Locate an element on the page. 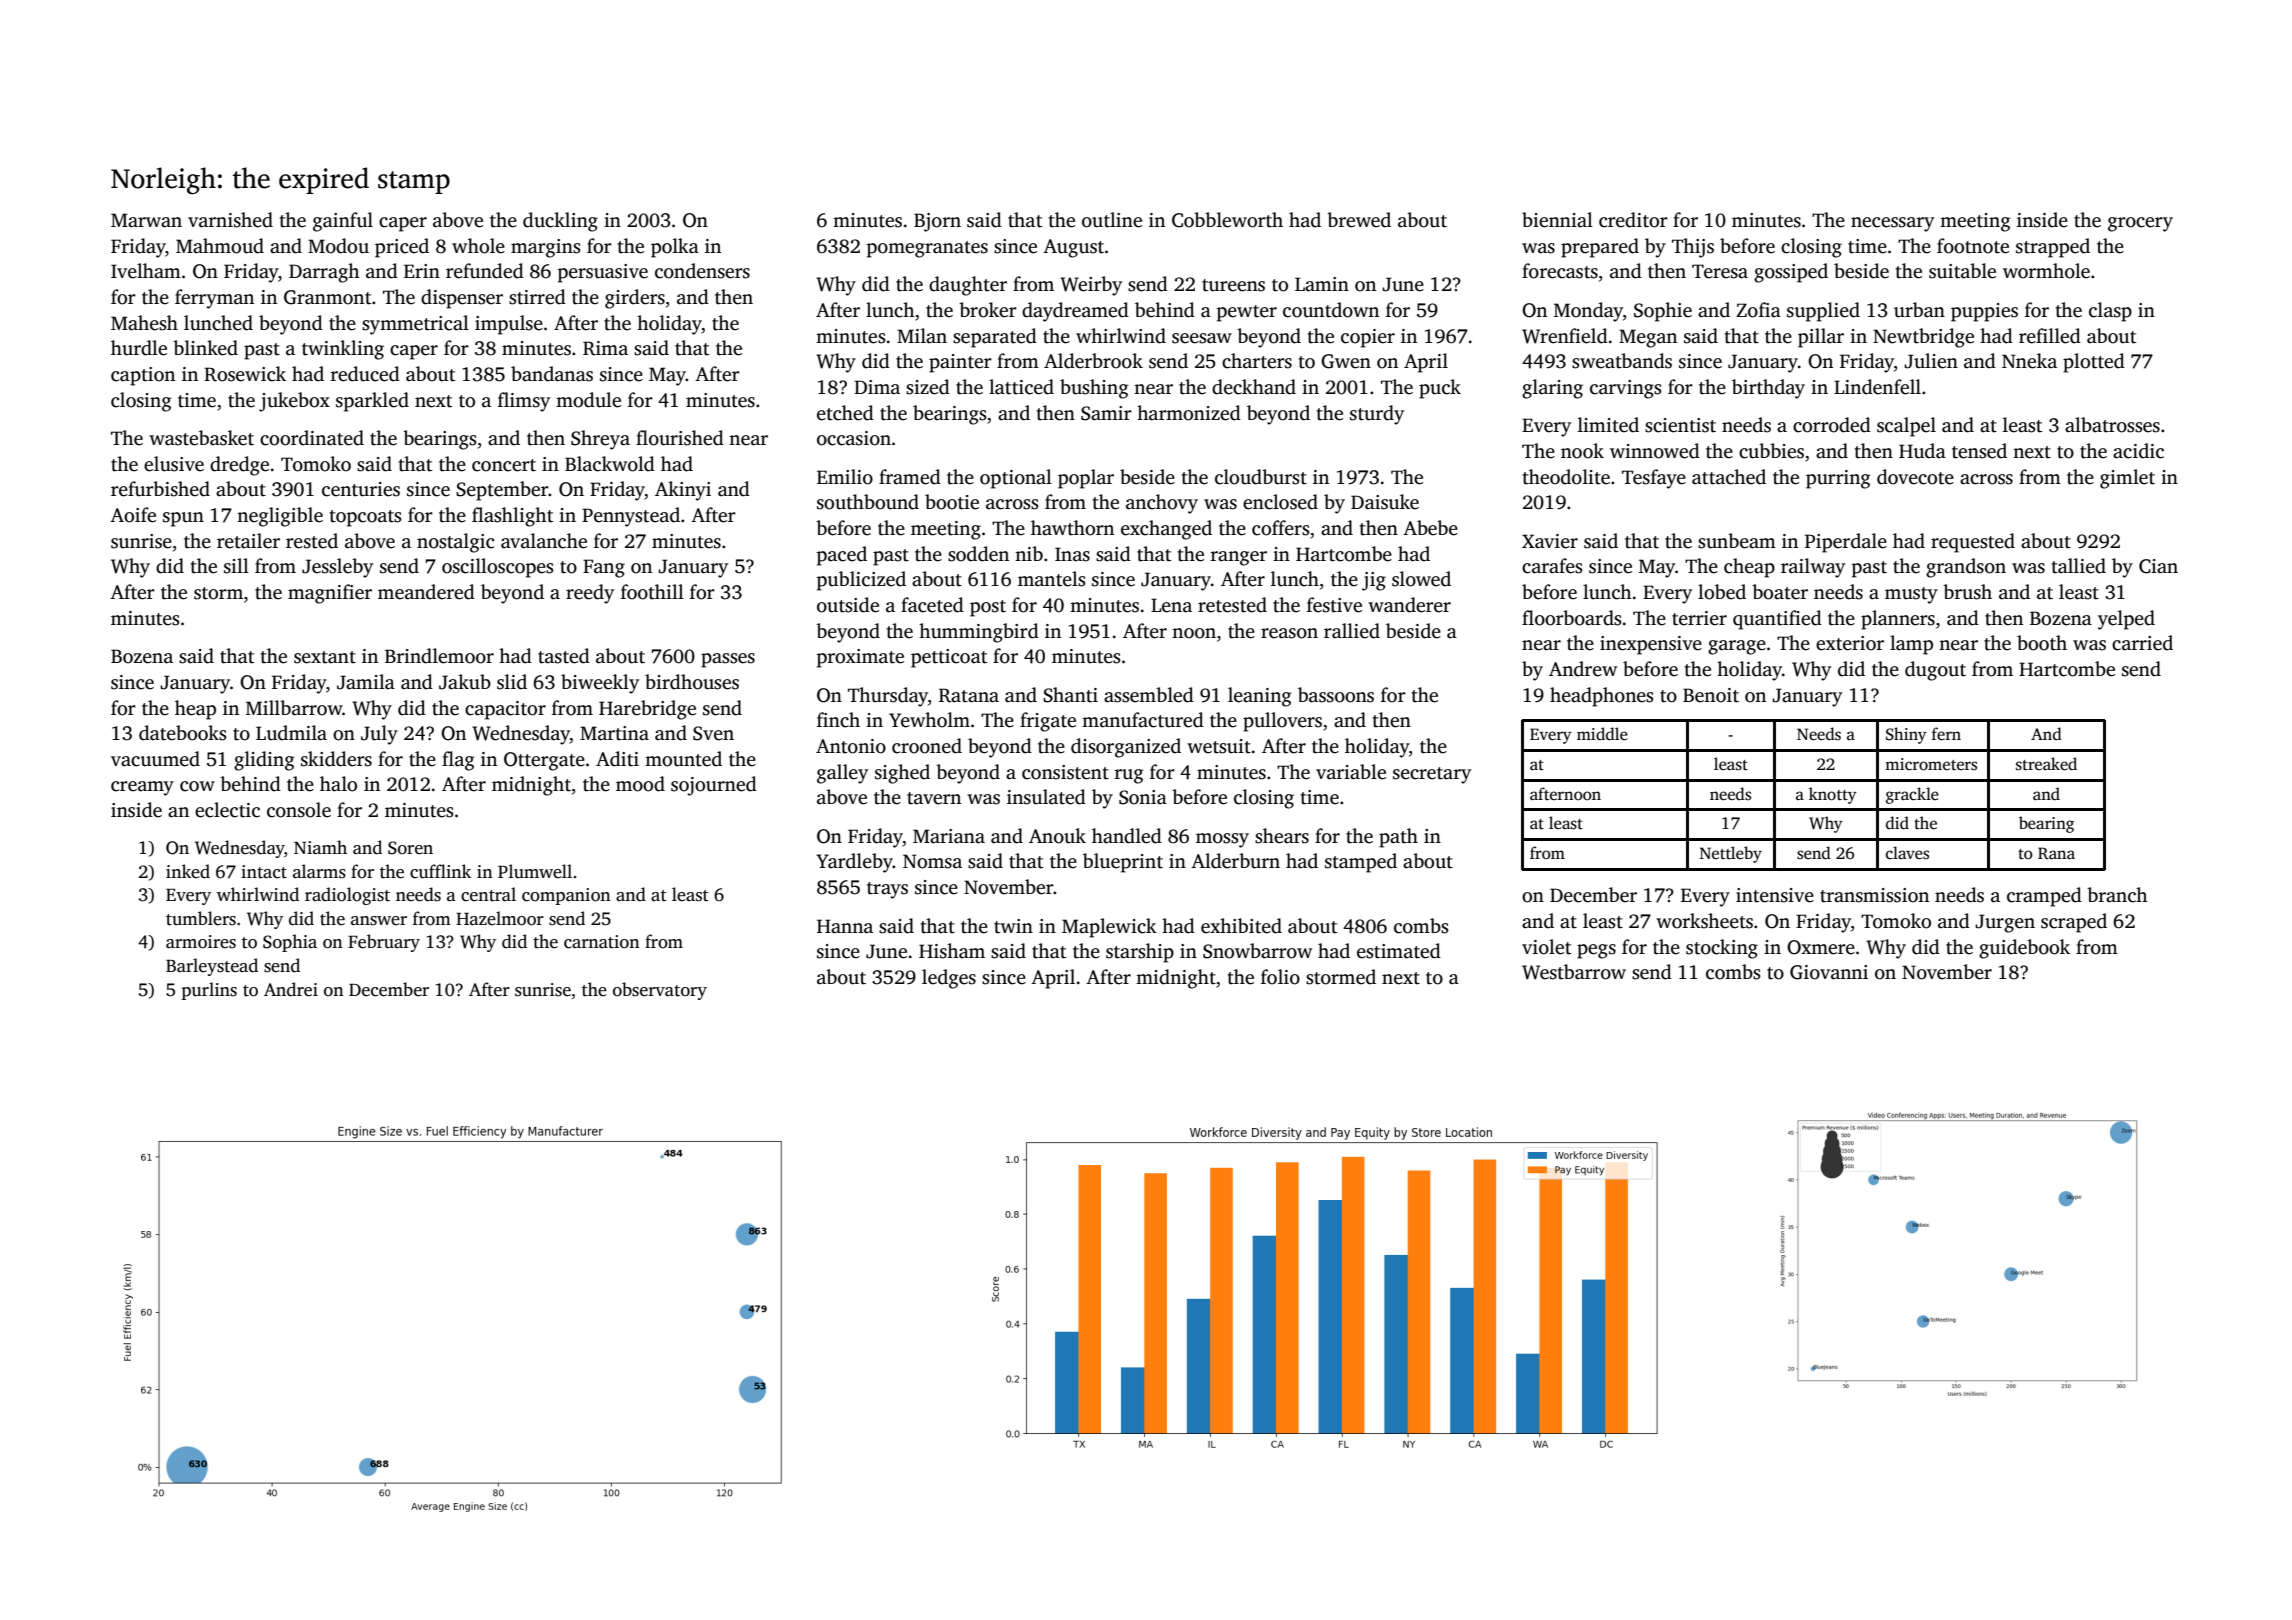 Image resolution: width=2292 pixels, height=1620 pixels. forecasts is located at coordinates (1560, 271).
